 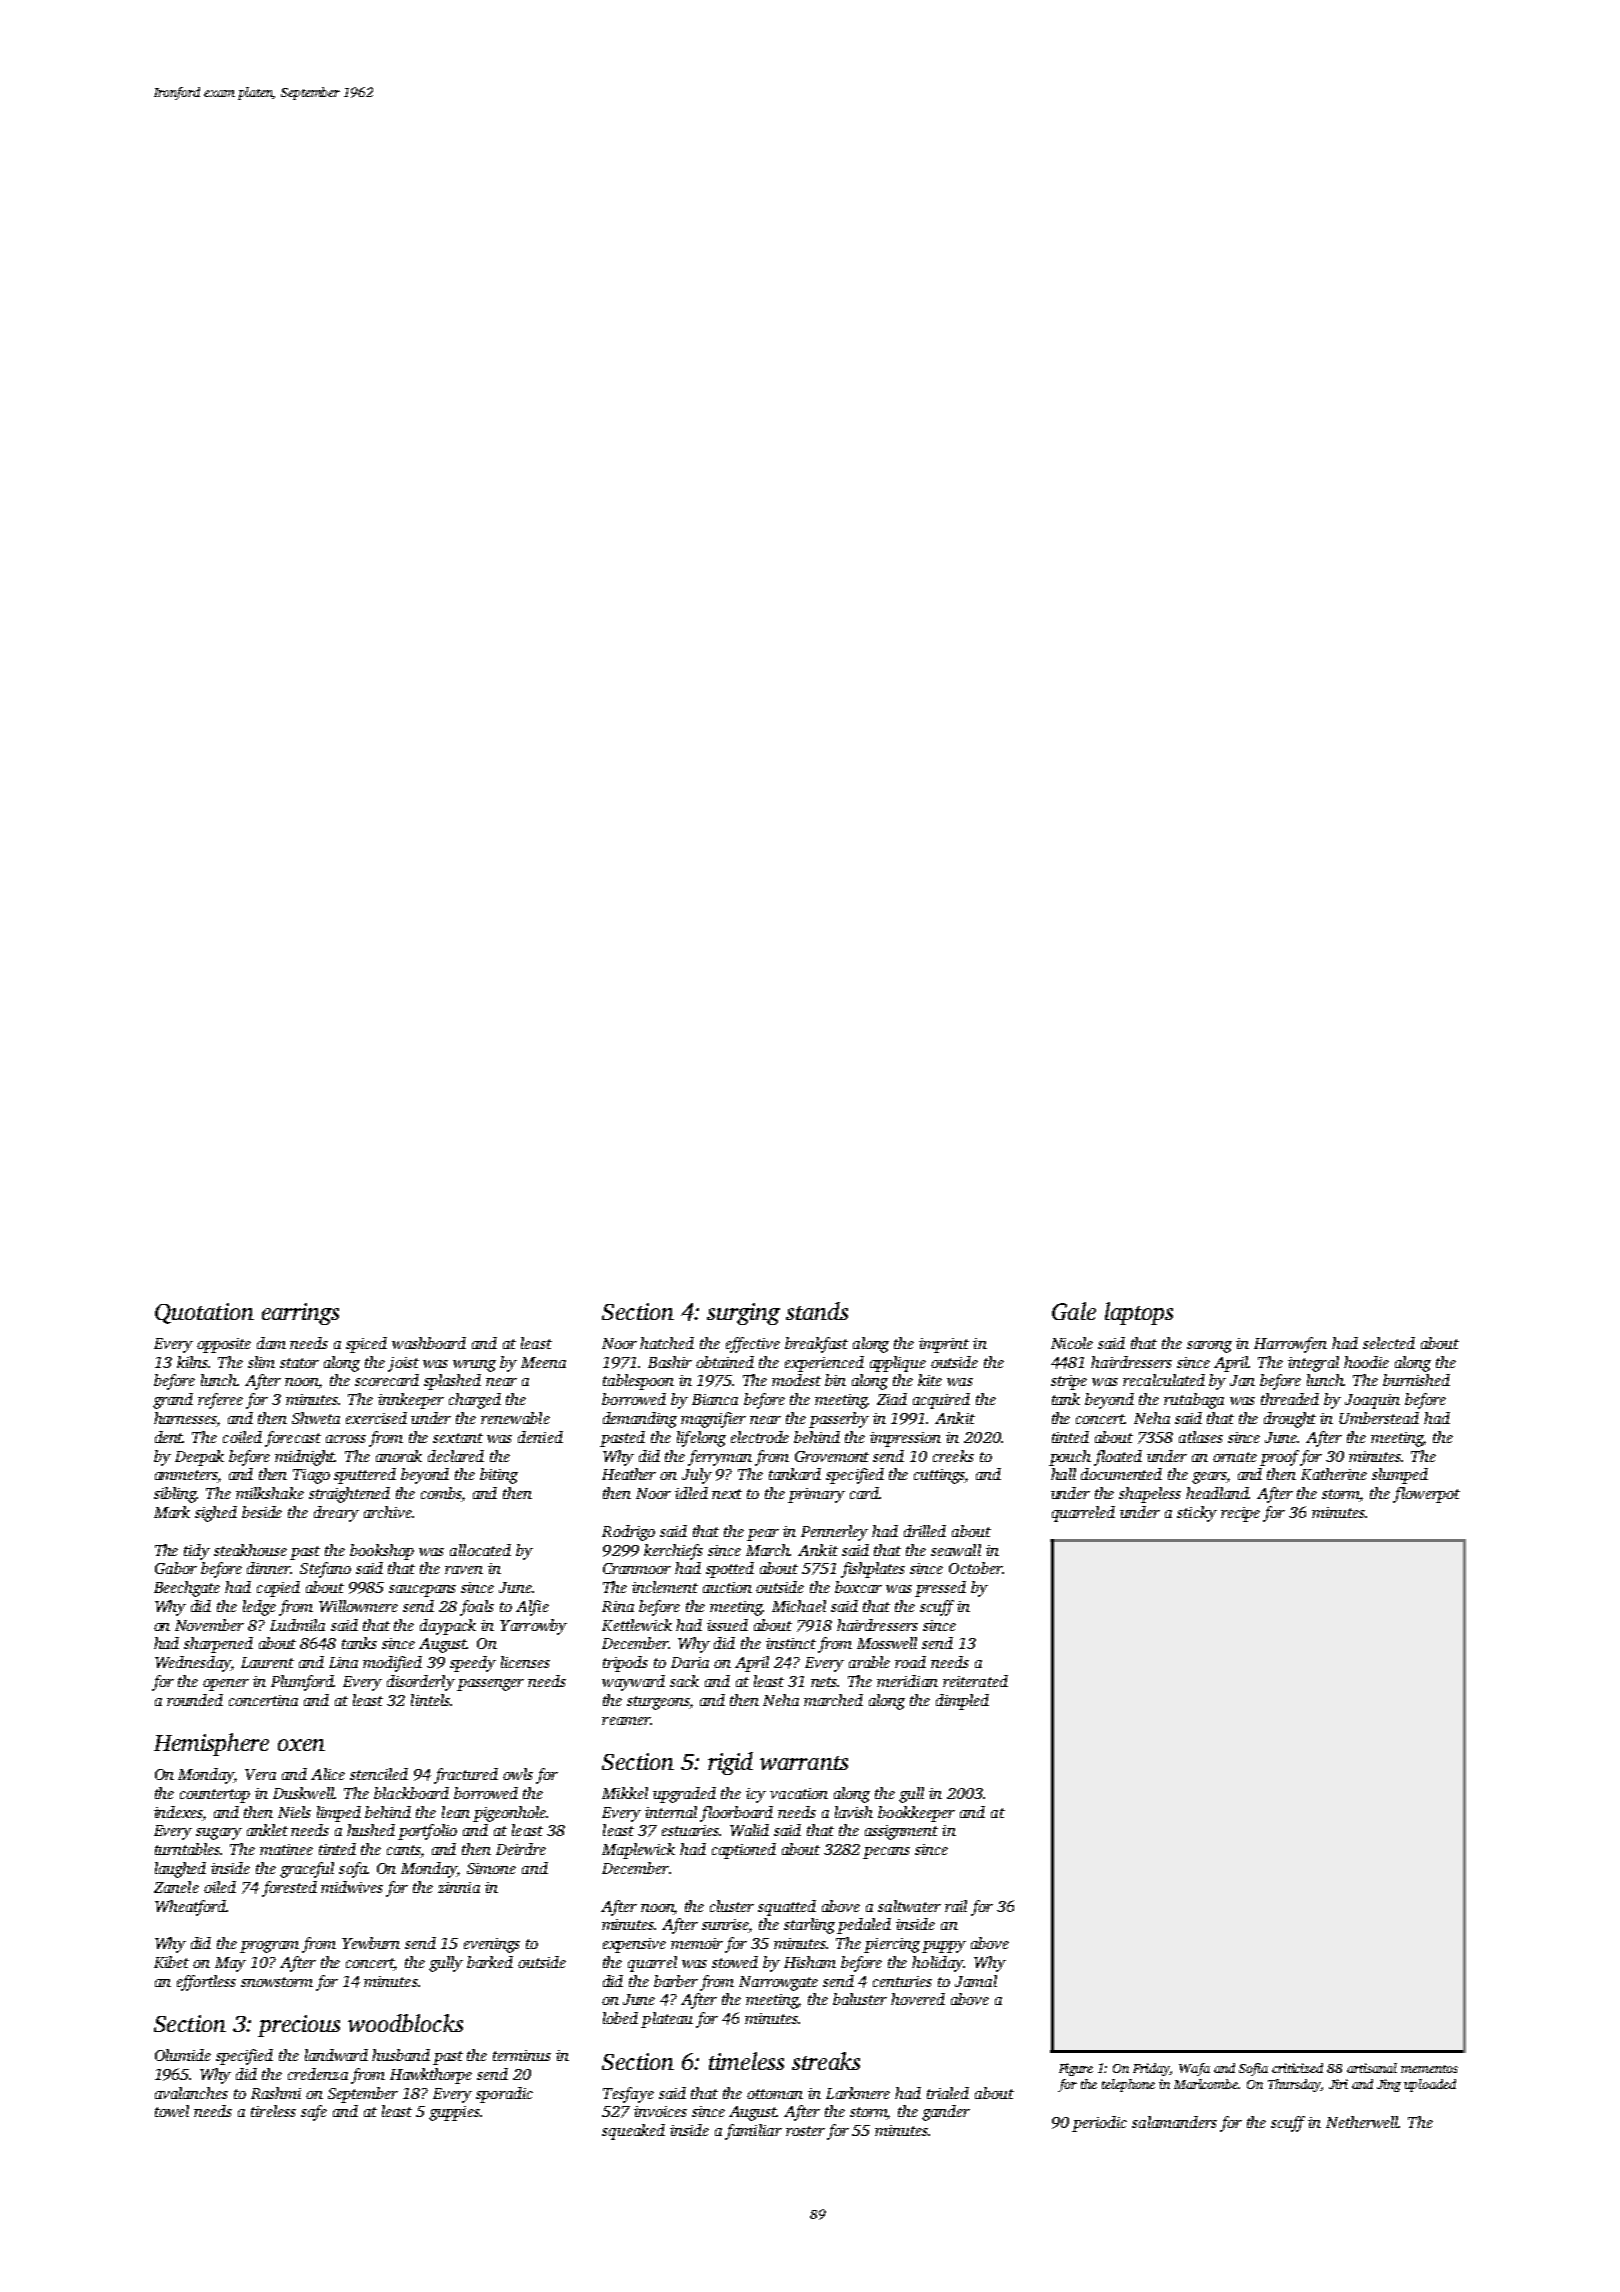 I want to click on mementos, so click(x=1429, y=2069).
